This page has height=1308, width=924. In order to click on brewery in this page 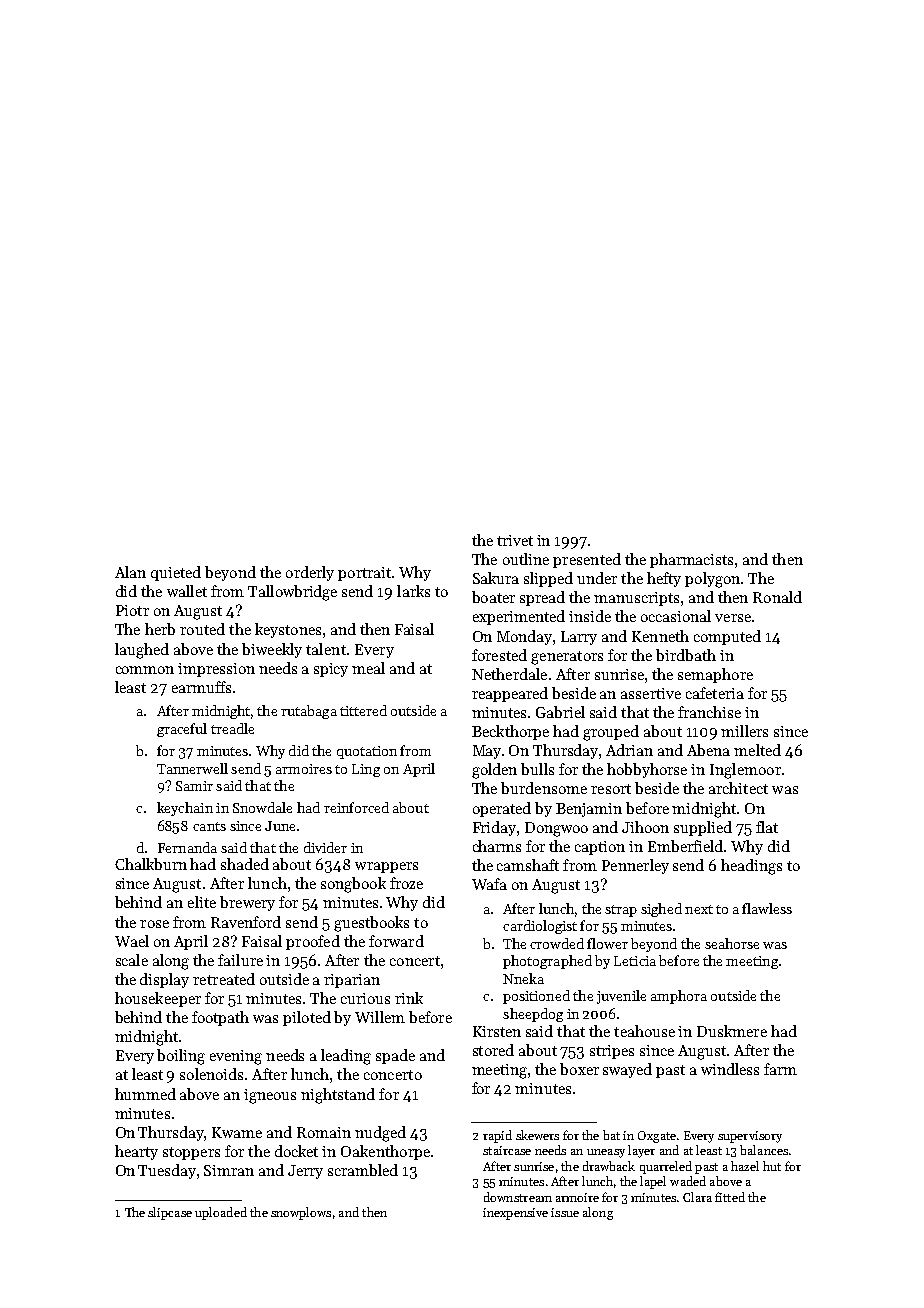, I will do `click(247, 903)`.
